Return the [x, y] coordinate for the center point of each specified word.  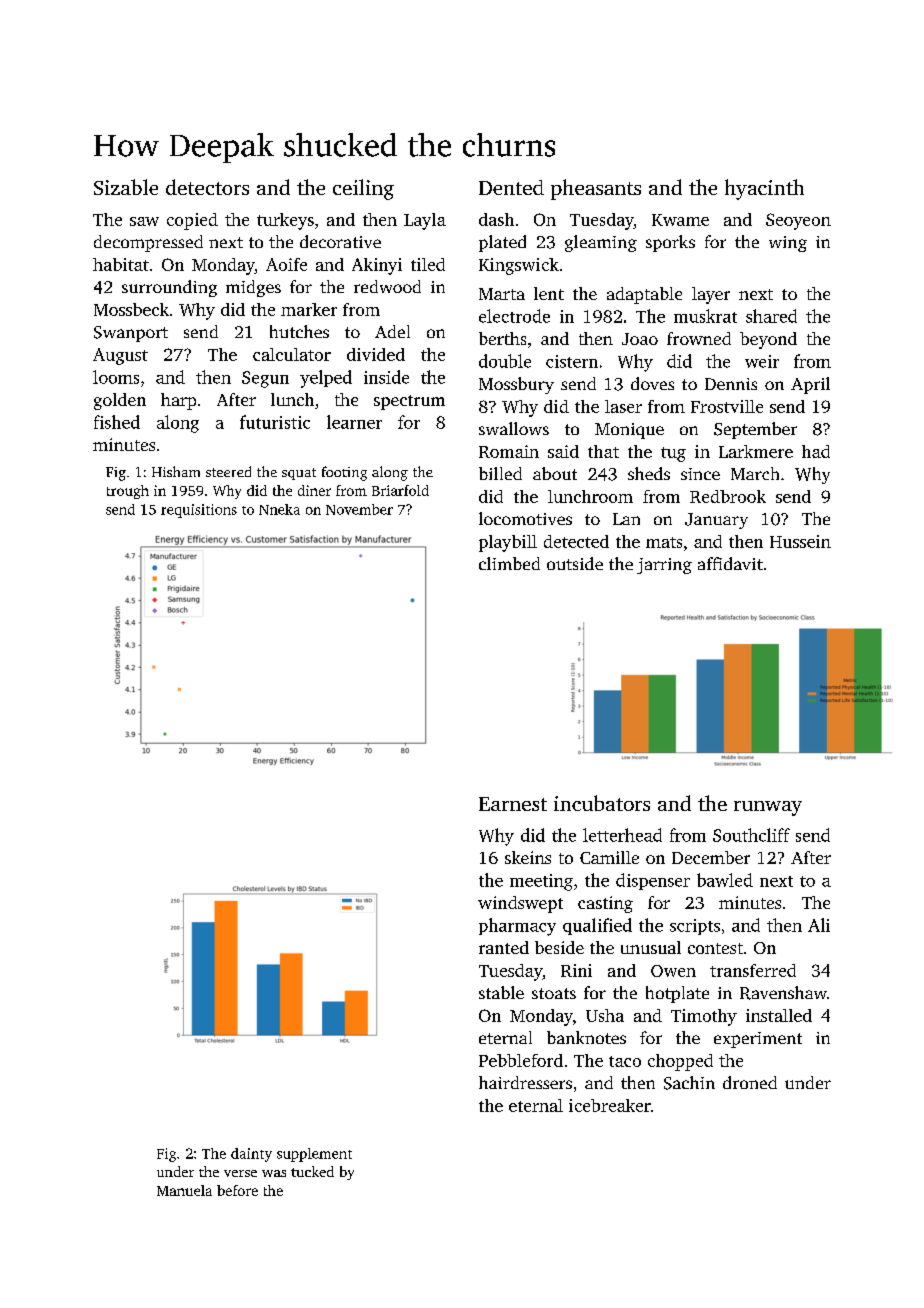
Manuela [184, 1190]
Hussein [800, 541]
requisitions [199, 511]
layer [711, 295]
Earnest [513, 804]
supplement [314, 1155]
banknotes [586, 1037]
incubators [602, 803]
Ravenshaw [783, 993]
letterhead [622, 835]
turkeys [285, 221]
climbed [509, 563]
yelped [326, 379]
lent [549, 293]
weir [762, 361]
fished [117, 422]
